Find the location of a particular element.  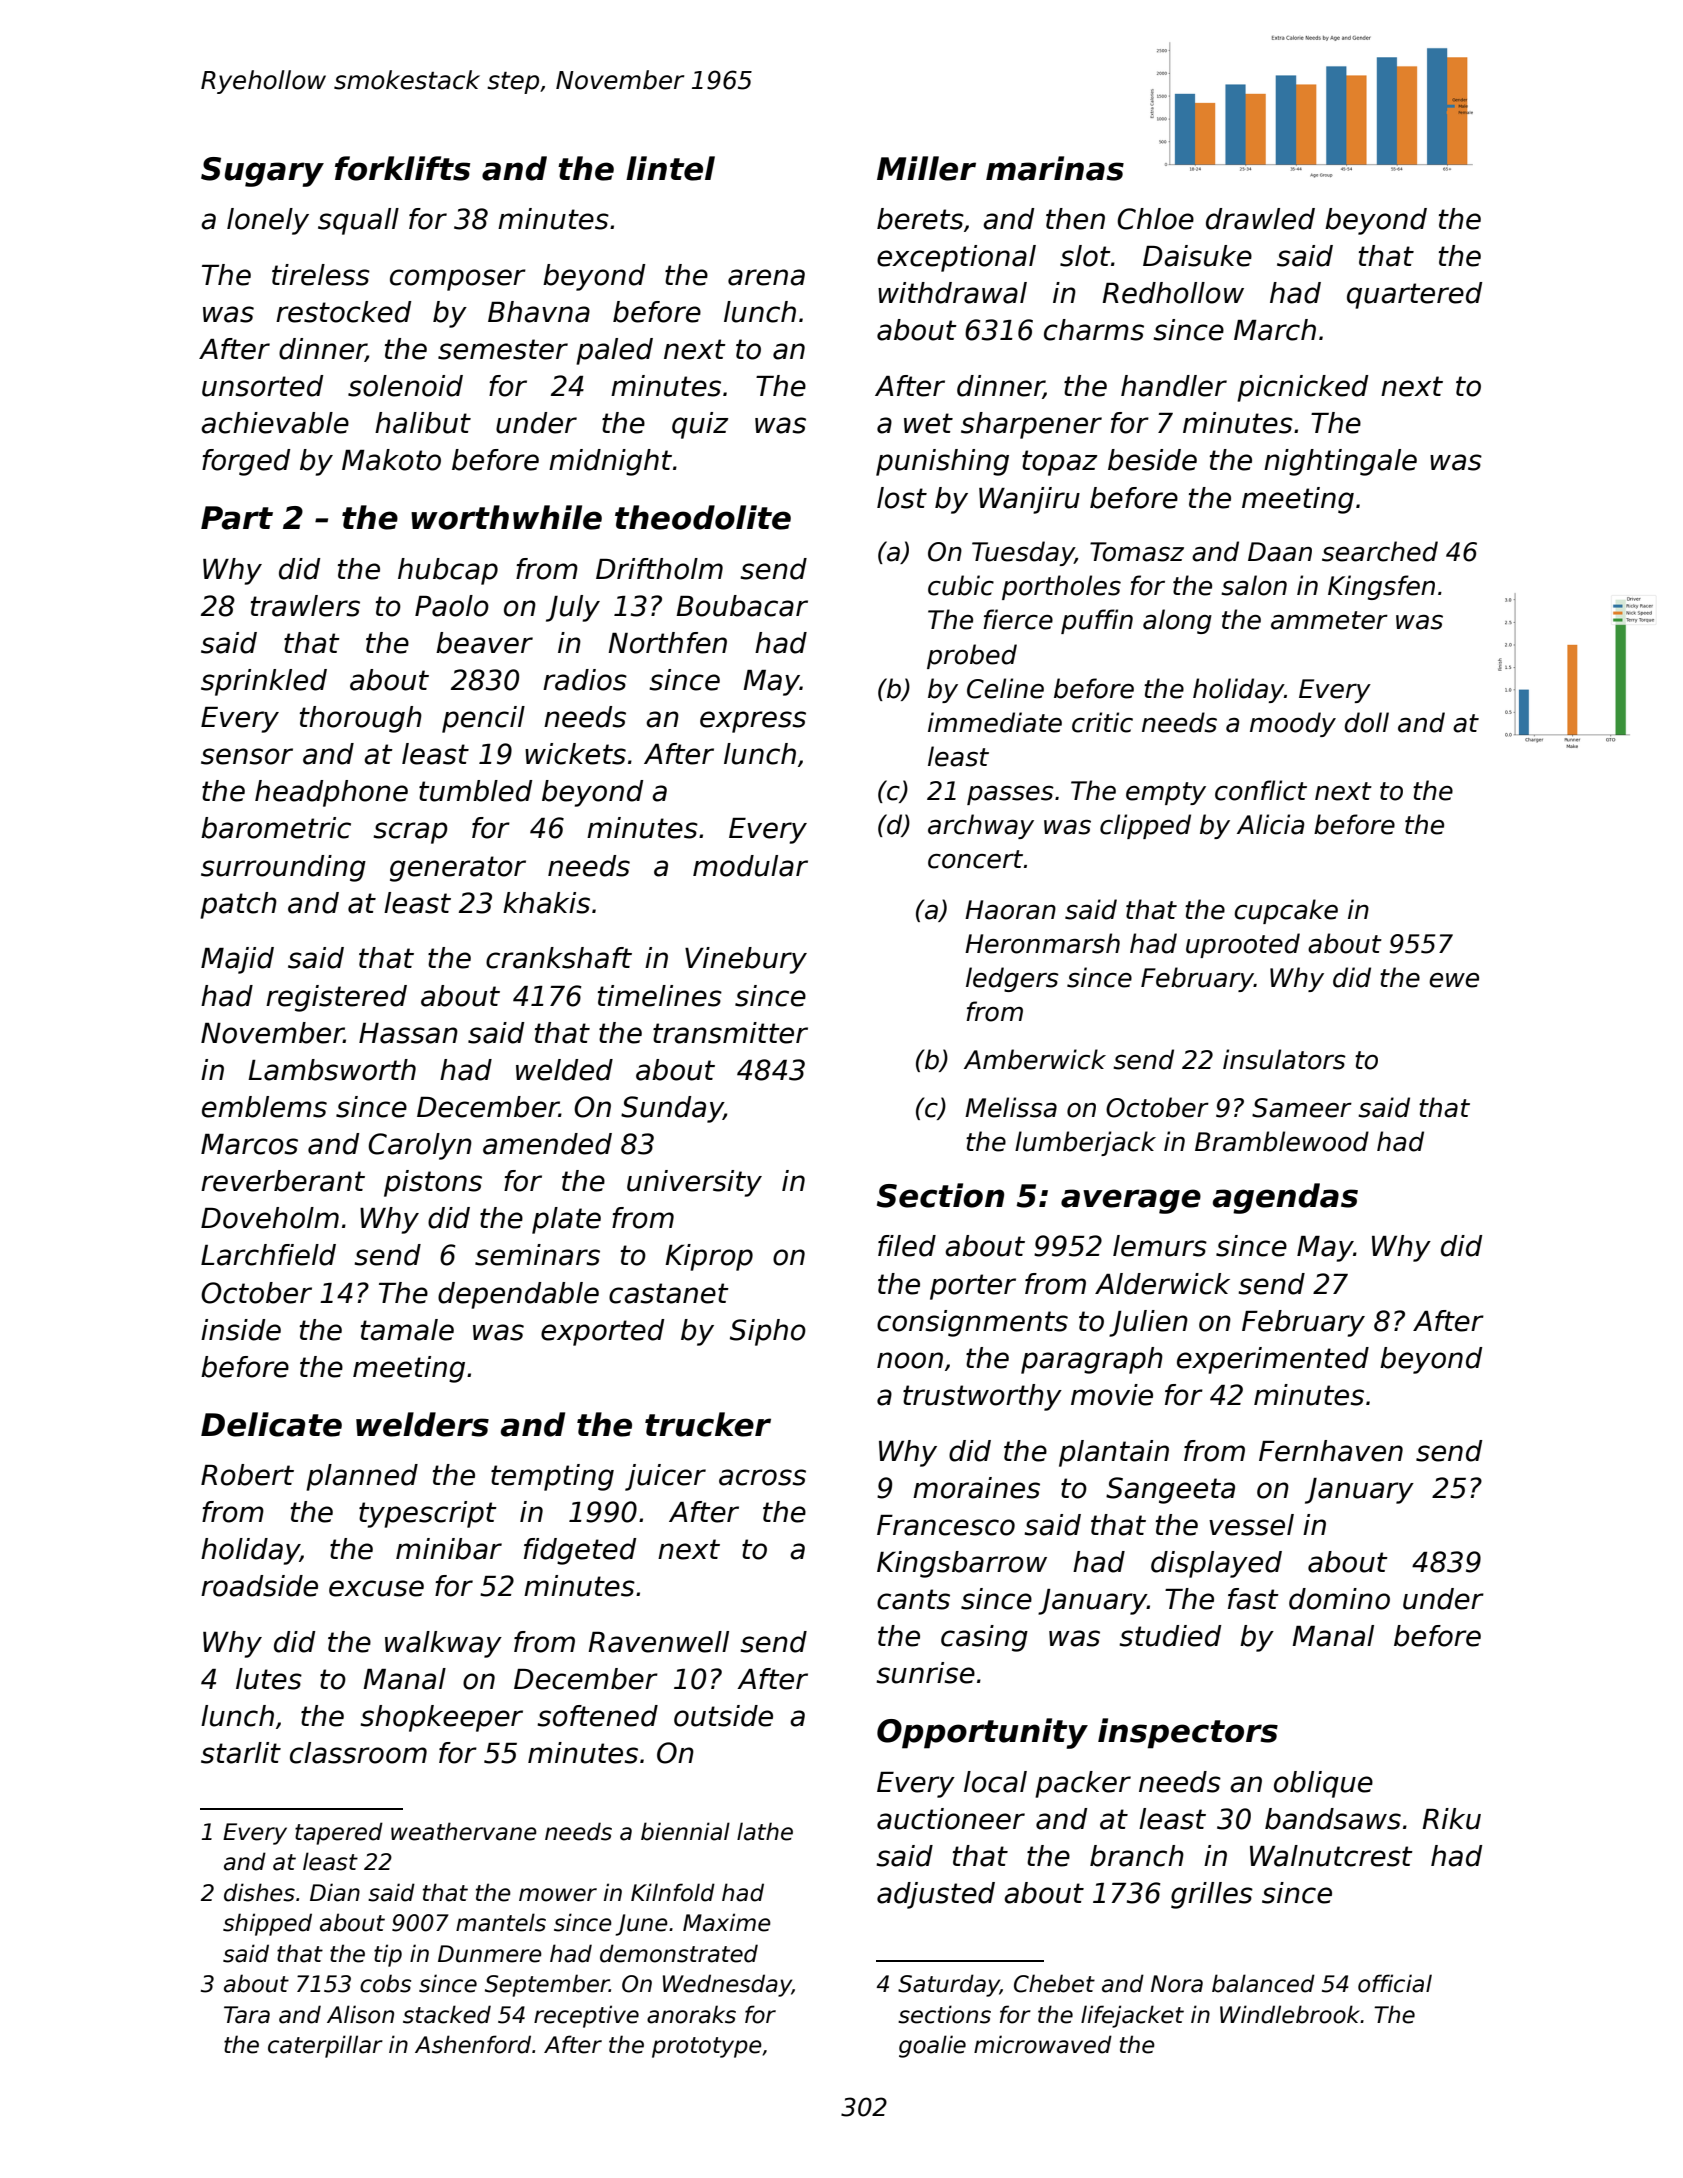

lintel is located at coordinates (670, 168).
